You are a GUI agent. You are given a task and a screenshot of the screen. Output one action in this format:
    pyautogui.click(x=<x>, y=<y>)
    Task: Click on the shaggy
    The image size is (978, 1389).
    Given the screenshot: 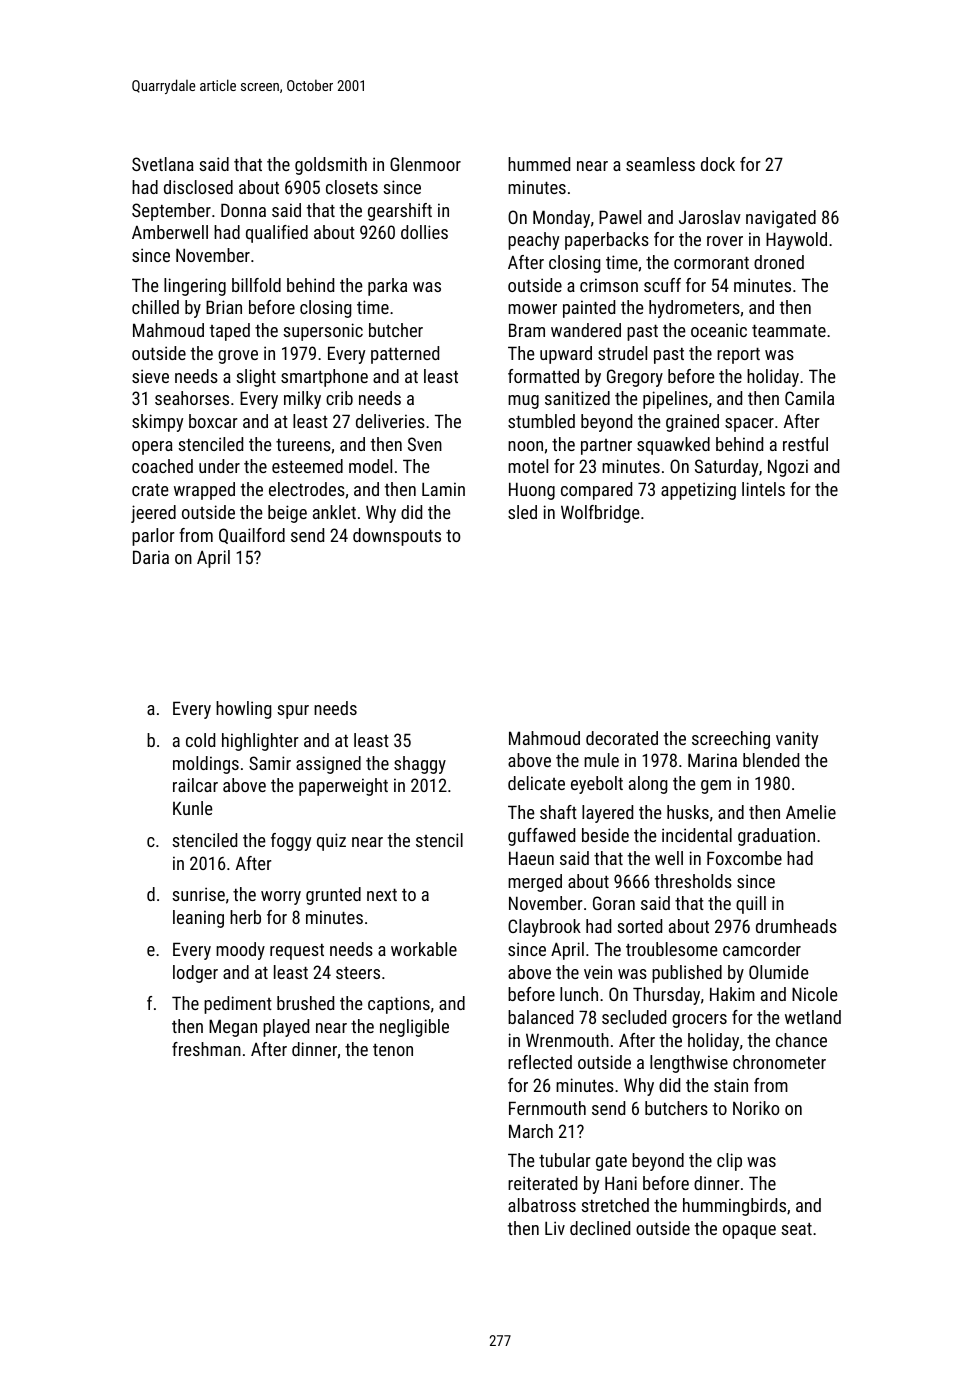 What is the action you would take?
    pyautogui.click(x=420, y=765)
